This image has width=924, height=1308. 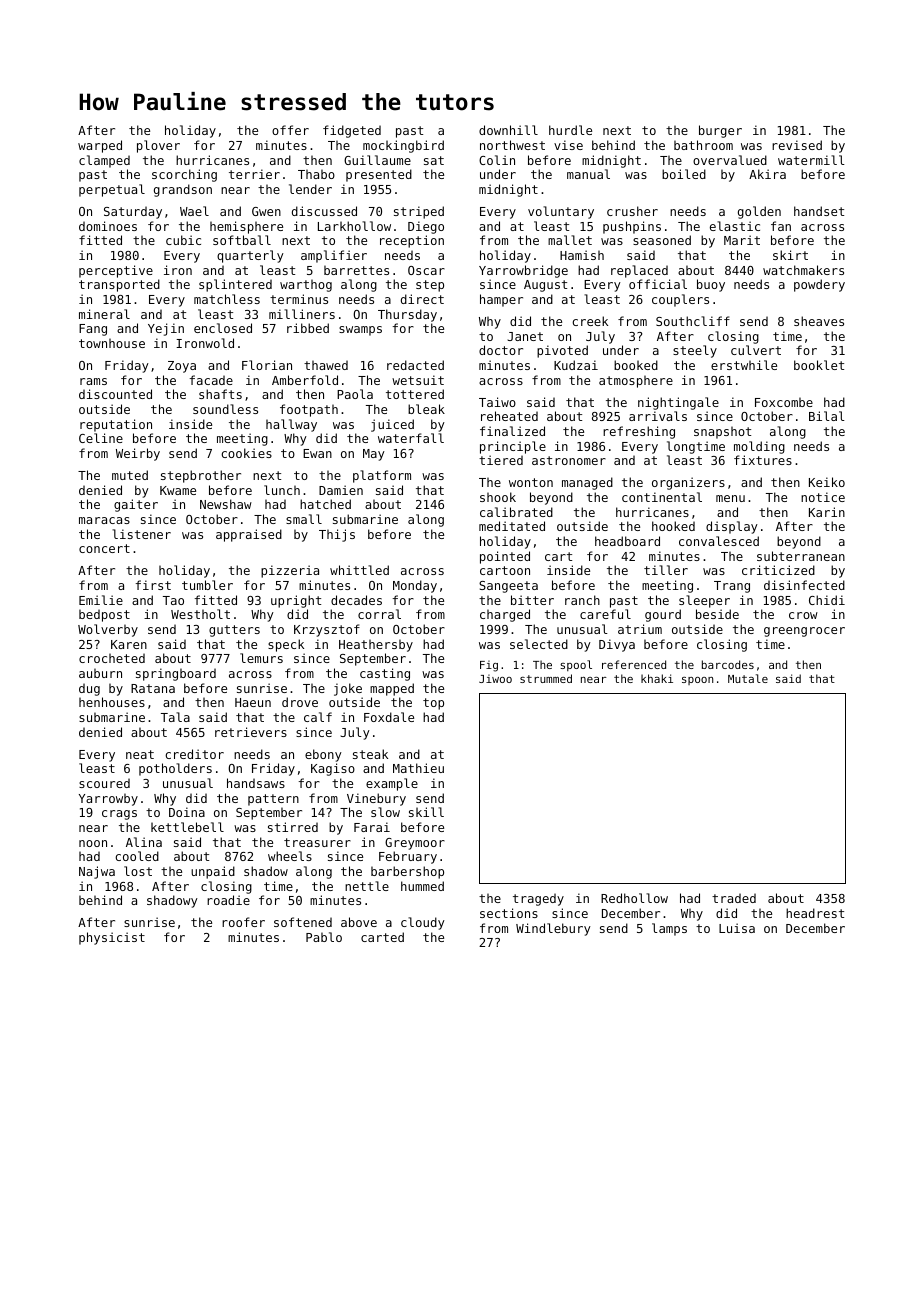 I want to click on hurdle, so click(x=570, y=130).
